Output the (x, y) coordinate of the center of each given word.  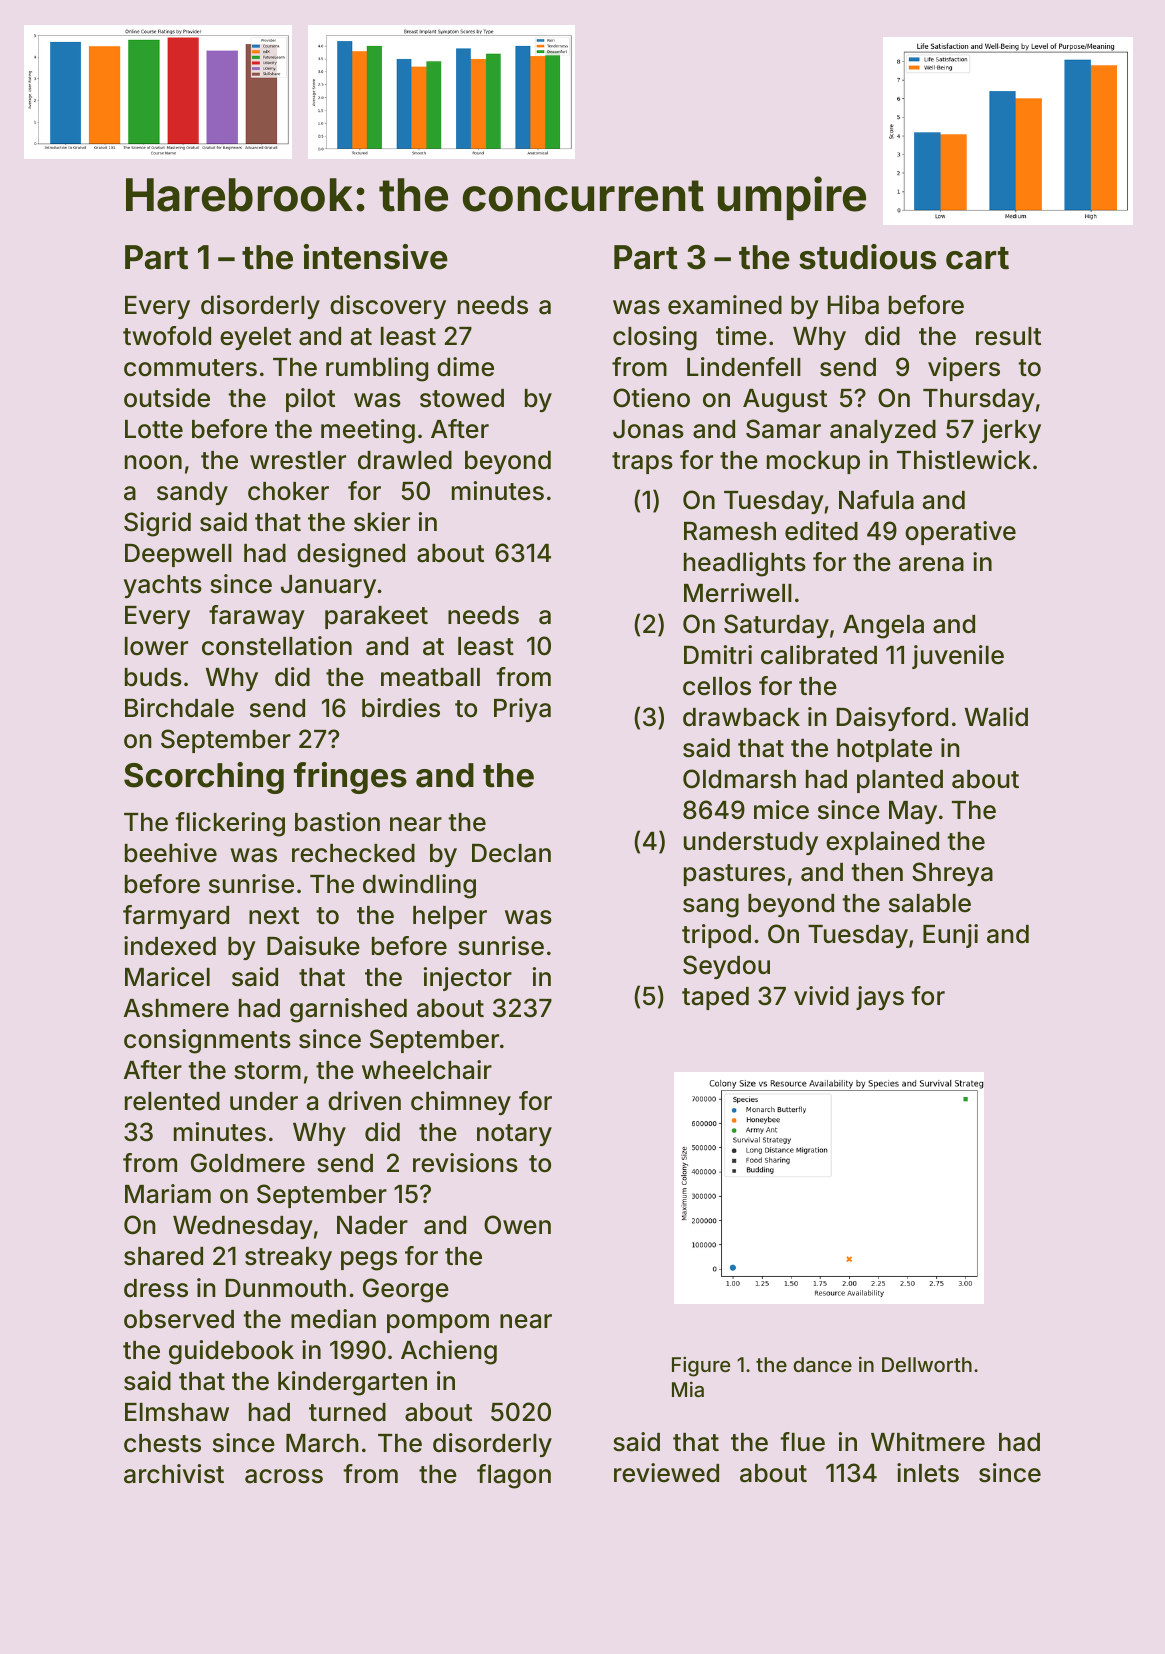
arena (931, 564)
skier (382, 522)
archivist (174, 1474)
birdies (401, 708)
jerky (1011, 431)
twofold (167, 336)
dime (465, 367)
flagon (514, 1476)
